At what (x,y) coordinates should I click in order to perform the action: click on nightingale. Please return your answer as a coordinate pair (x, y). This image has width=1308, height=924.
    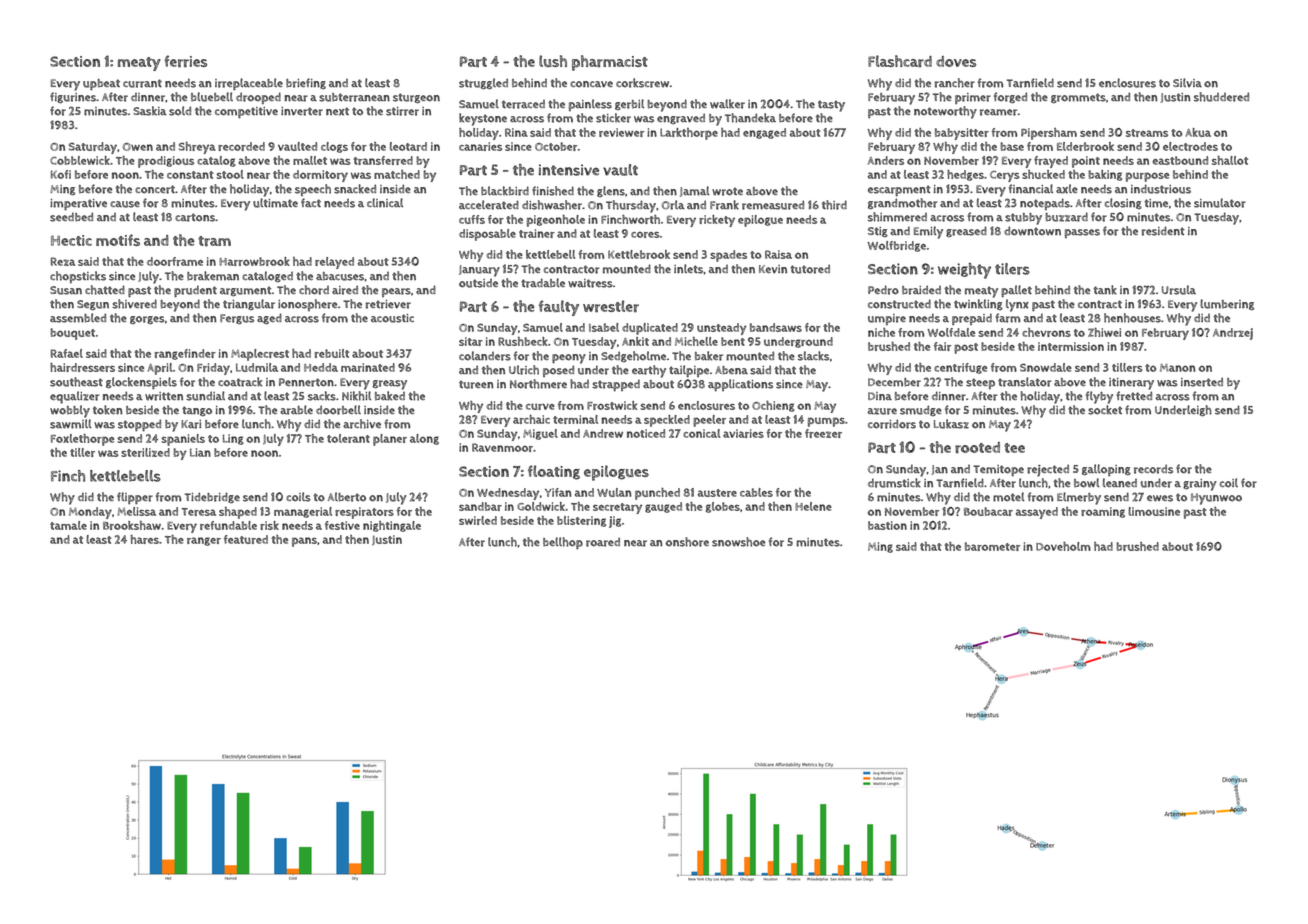
    Looking at the image, I should click on (392, 526).
